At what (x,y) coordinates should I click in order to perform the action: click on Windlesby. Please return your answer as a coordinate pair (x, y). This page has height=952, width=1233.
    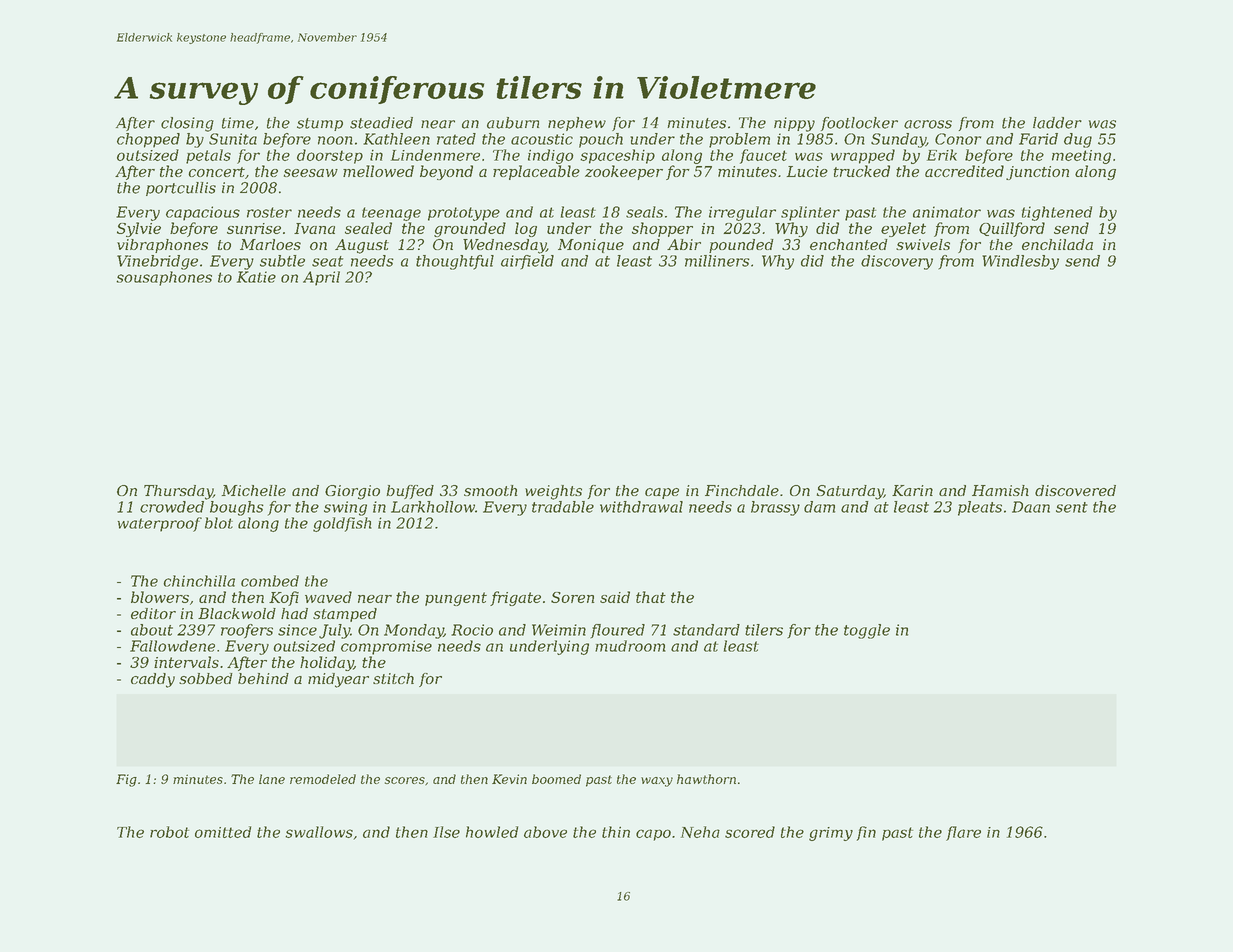
    Looking at the image, I should click on (1020, 262).
